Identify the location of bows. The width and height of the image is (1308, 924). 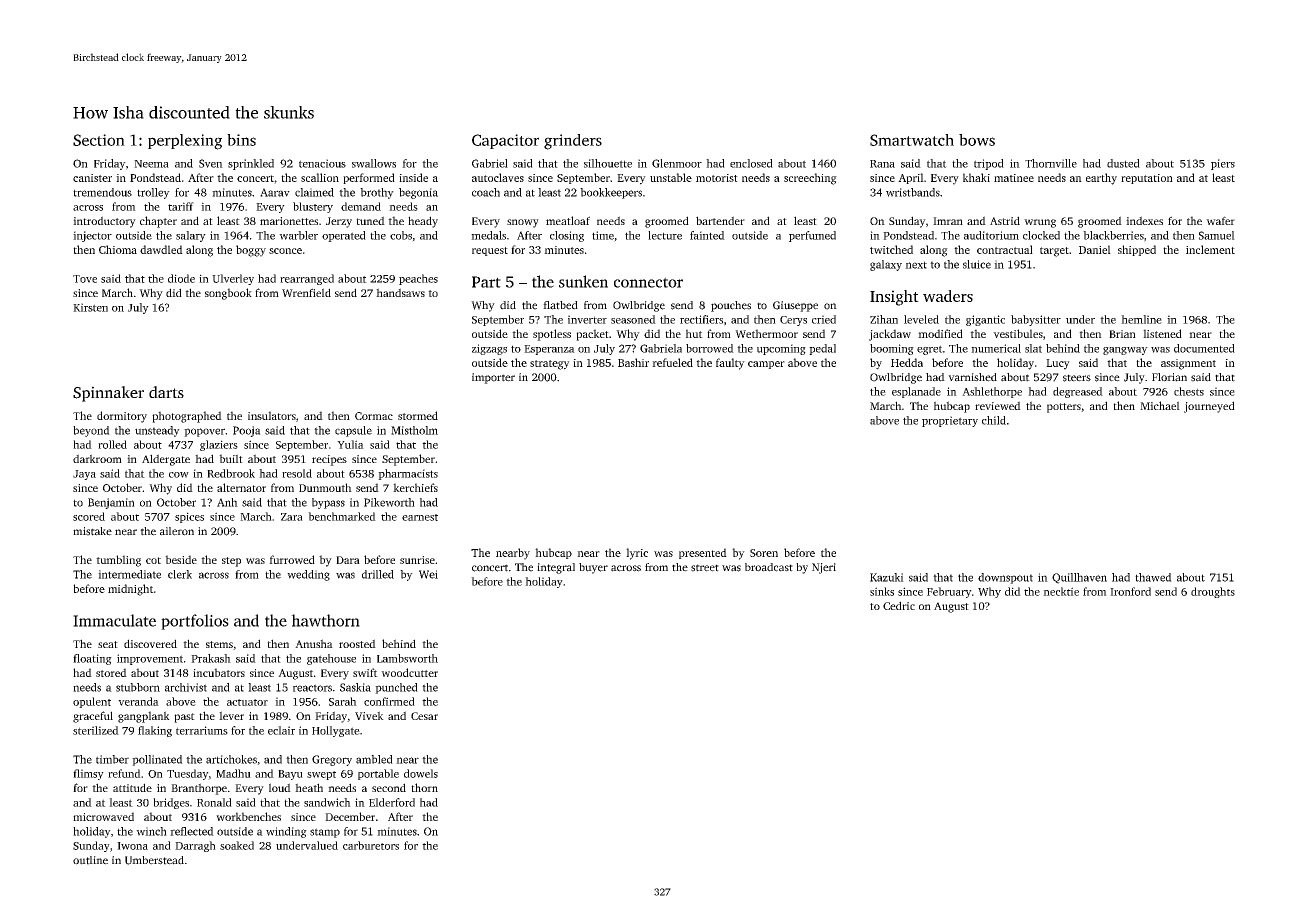
(977, 140).
